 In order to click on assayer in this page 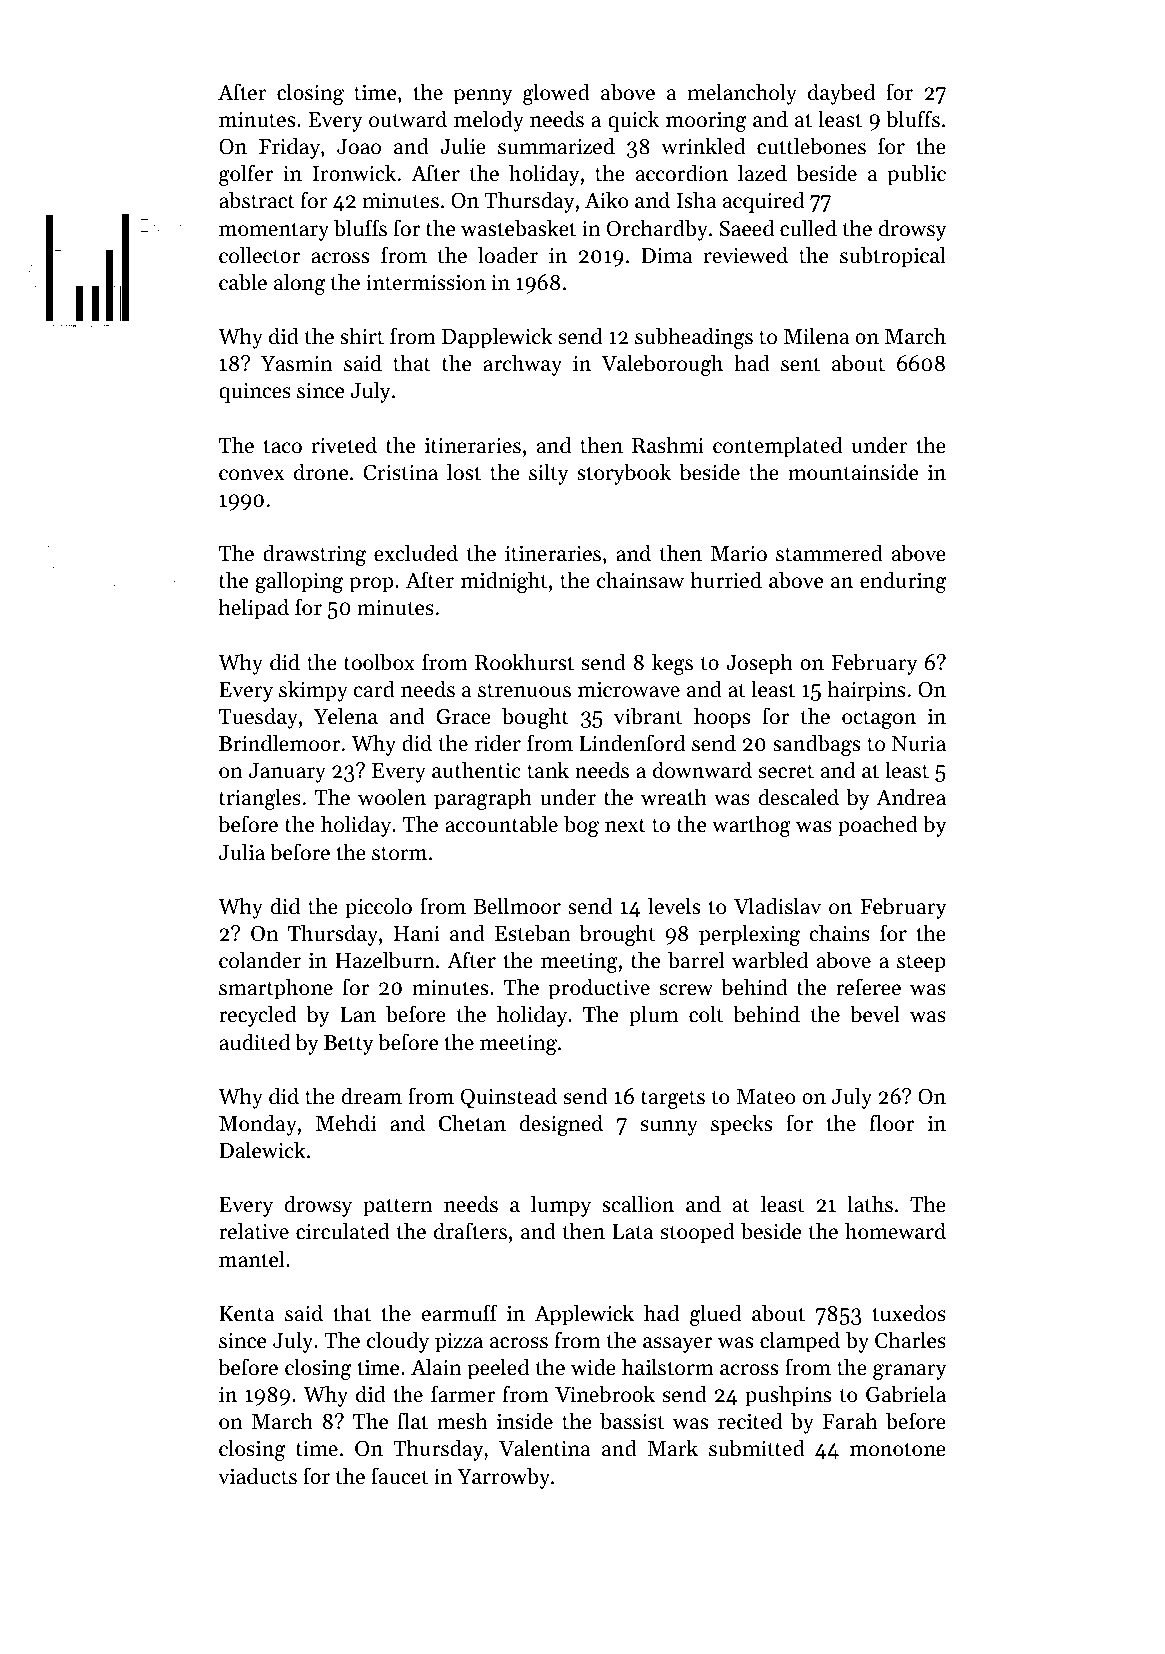, I will do `click(677, 1345)`.
